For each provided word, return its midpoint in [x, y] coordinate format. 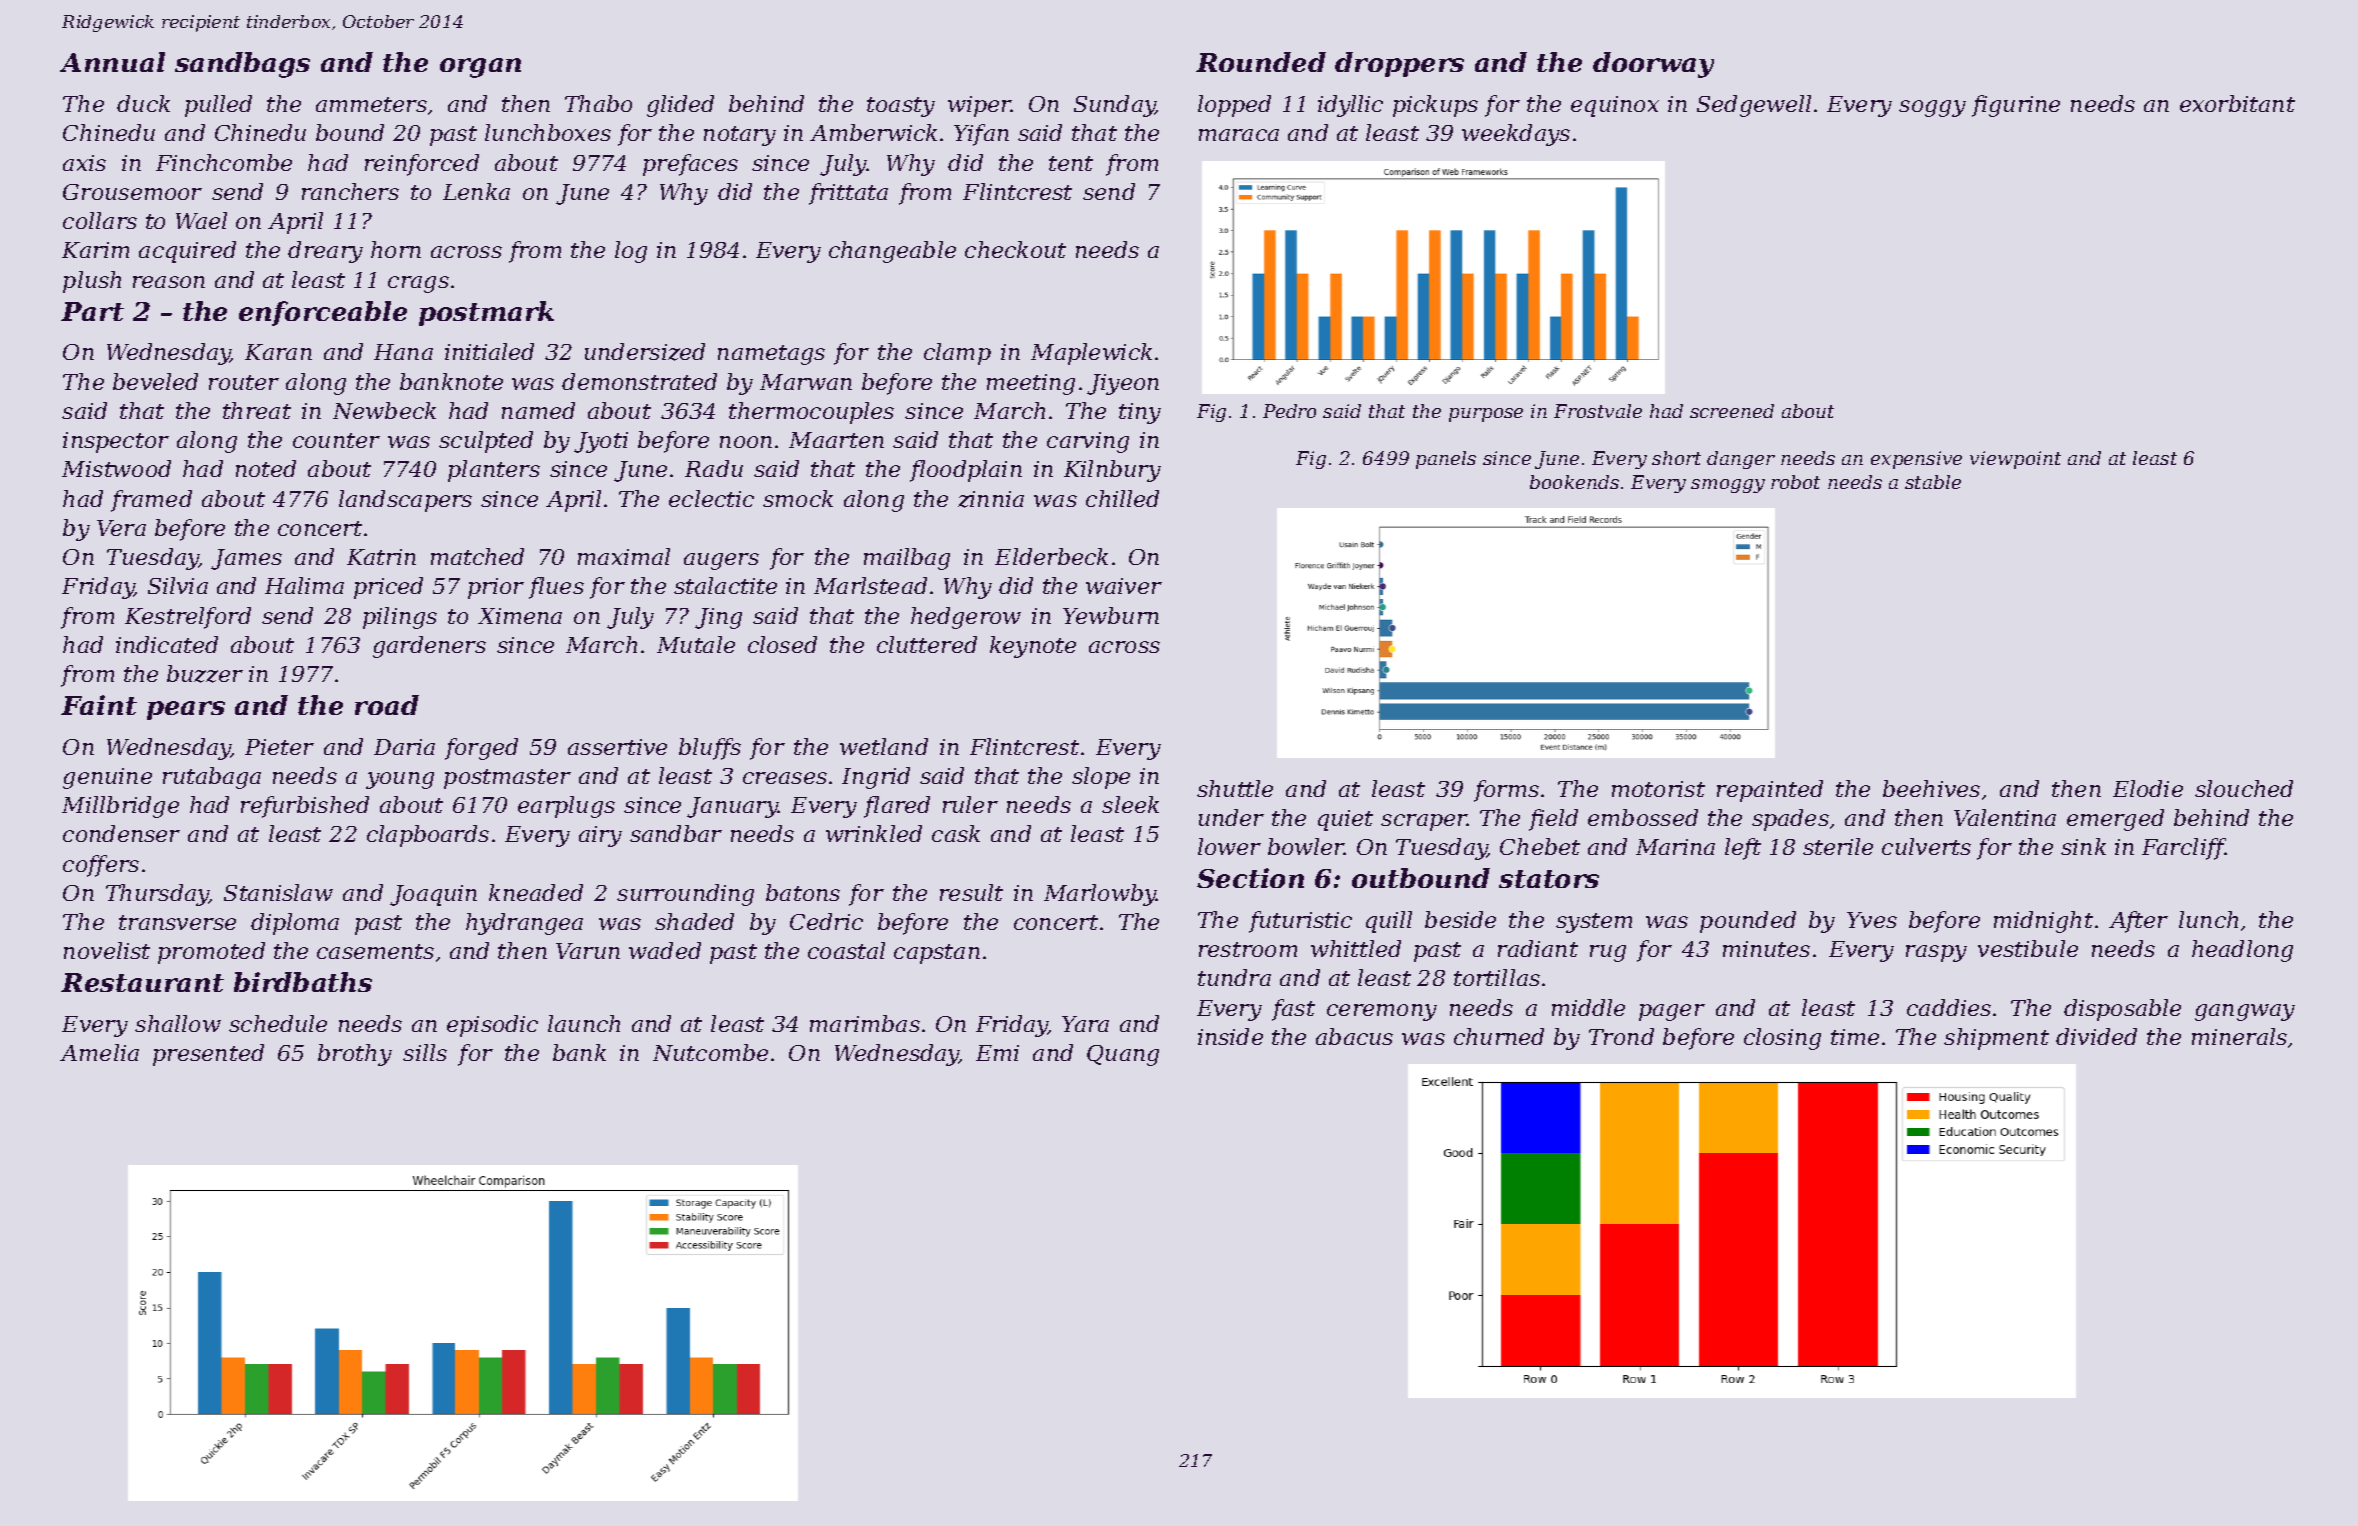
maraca [1239, 135]
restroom [1248, 949]
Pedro [1289, 411]
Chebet [1540, 846]
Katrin [381, 557]
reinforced [422, 165]
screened [1732, 411]
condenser [121, 833]
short [1676, 458]
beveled [155, 381]
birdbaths [303, 982]
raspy [1936, 953]
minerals [2239, 1036]
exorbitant [2237, 103]
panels [1446, 460]
